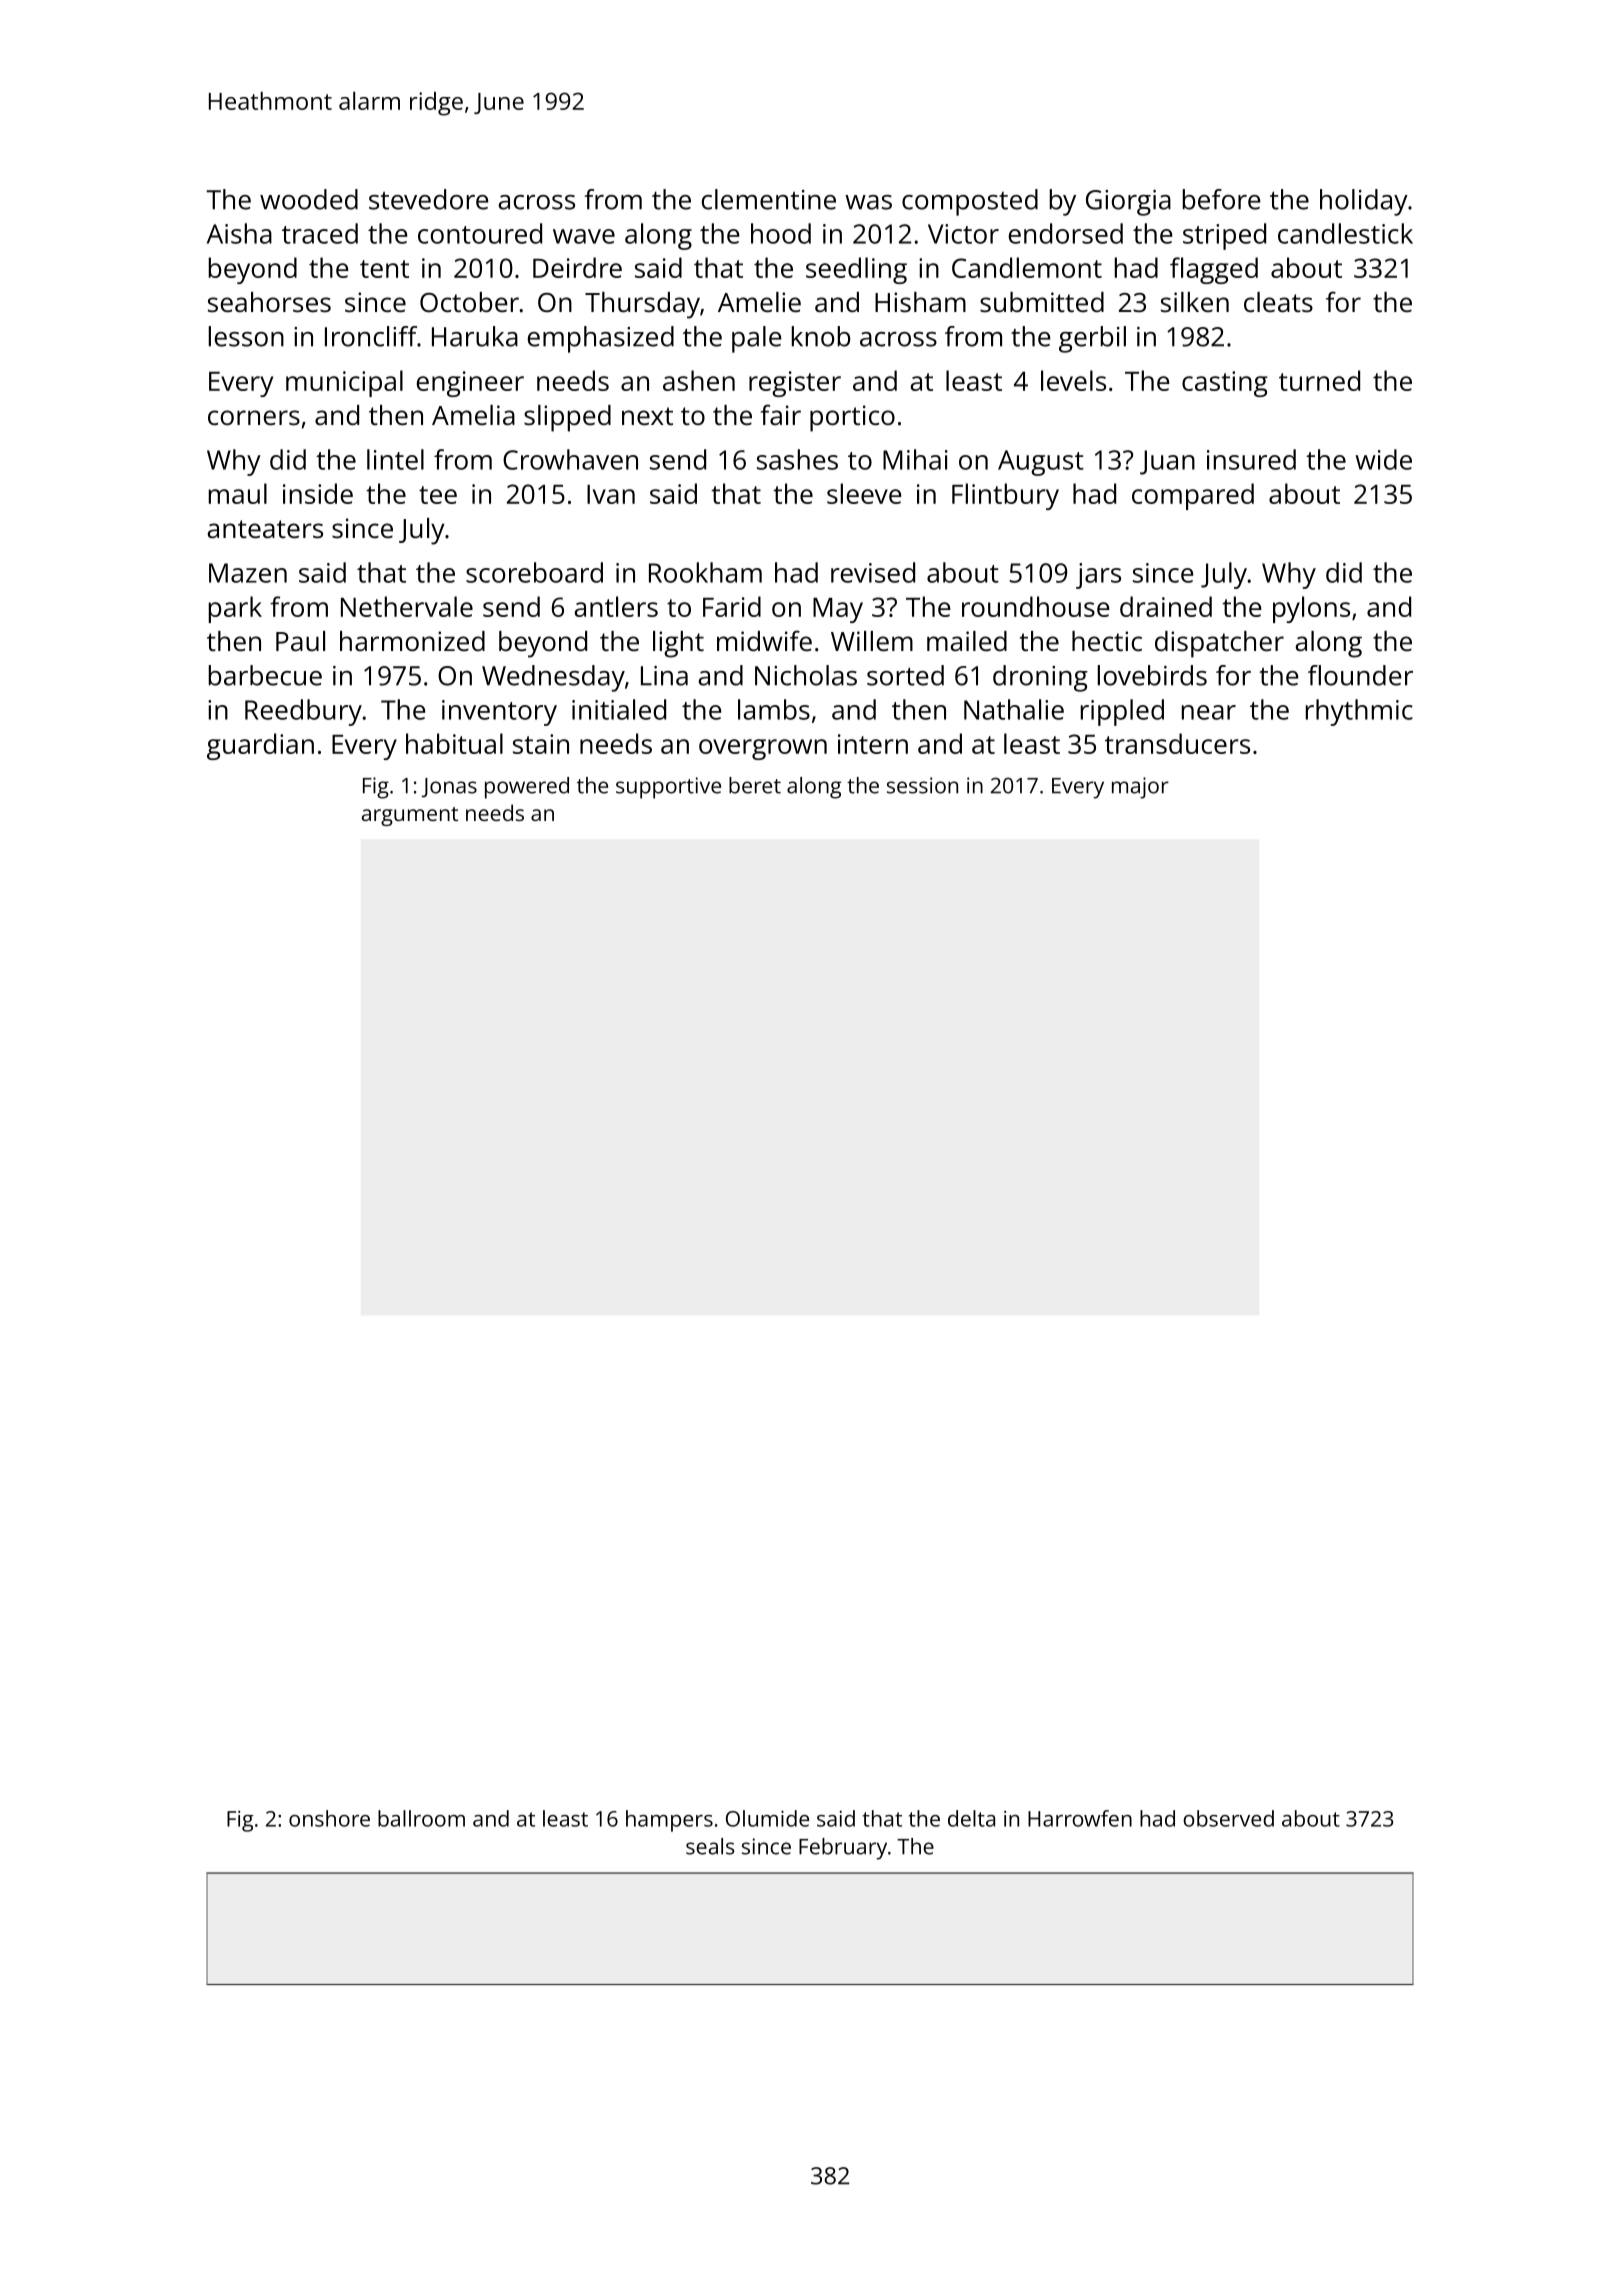 This screenshot has height=2292, width=1620. I want to click on was, so click(868, 202).
